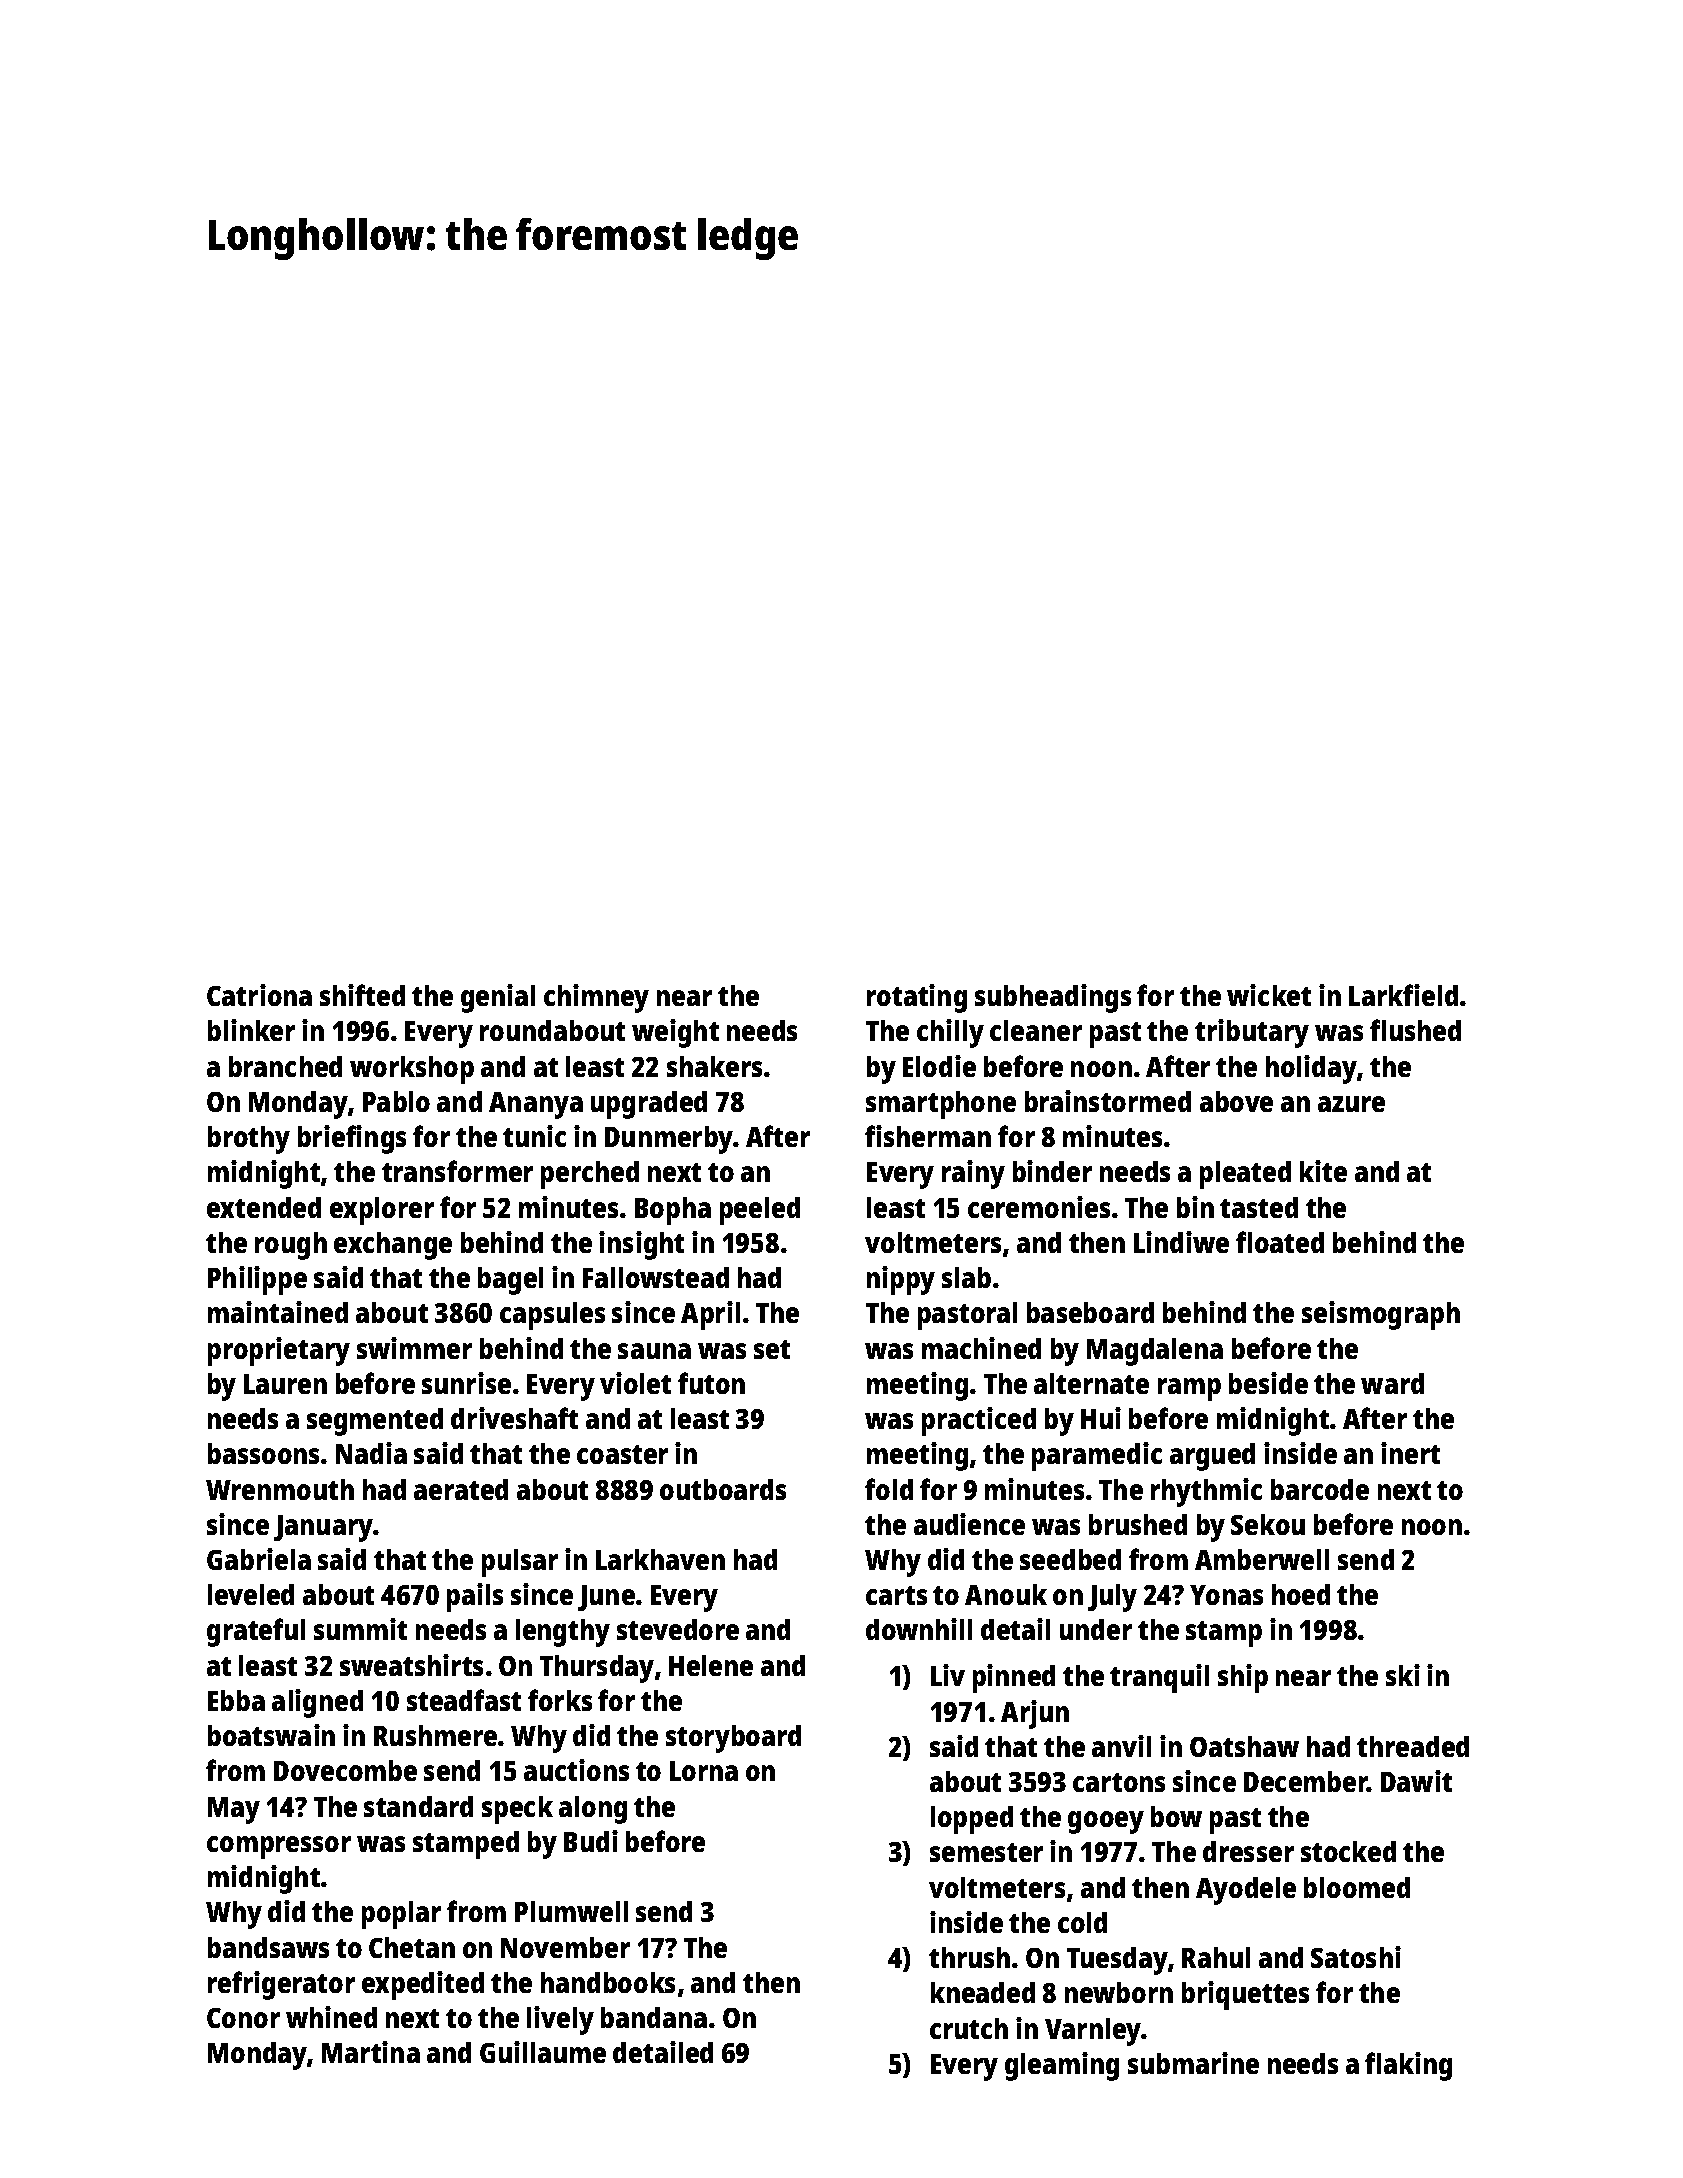 This screenshot has width=1683, height=2178. What do you see at coordinates (243, 2018) in the screenshot?
I see `Conor` at bounding box center [243, 2018].
